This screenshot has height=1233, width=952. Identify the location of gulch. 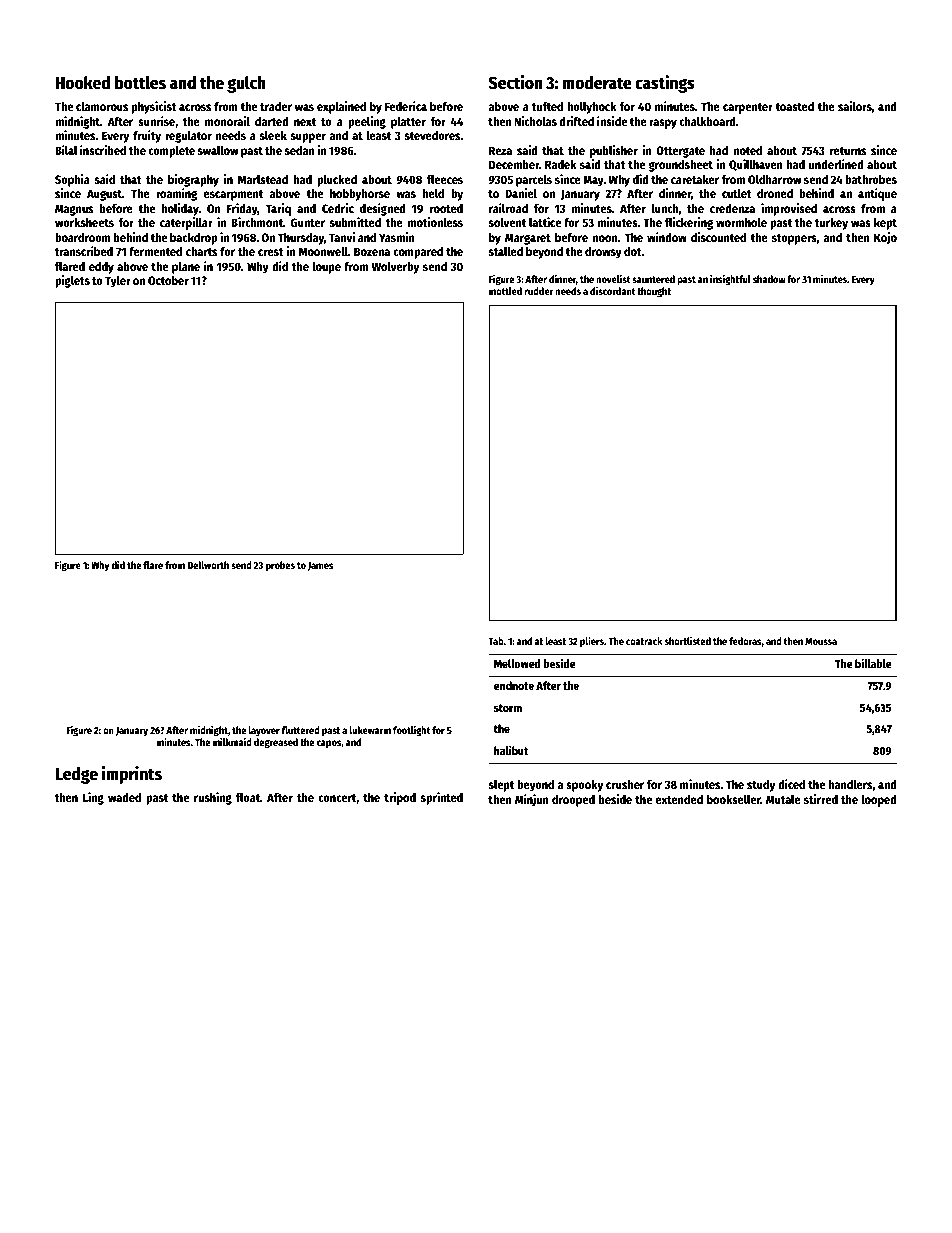
(246, 84).
